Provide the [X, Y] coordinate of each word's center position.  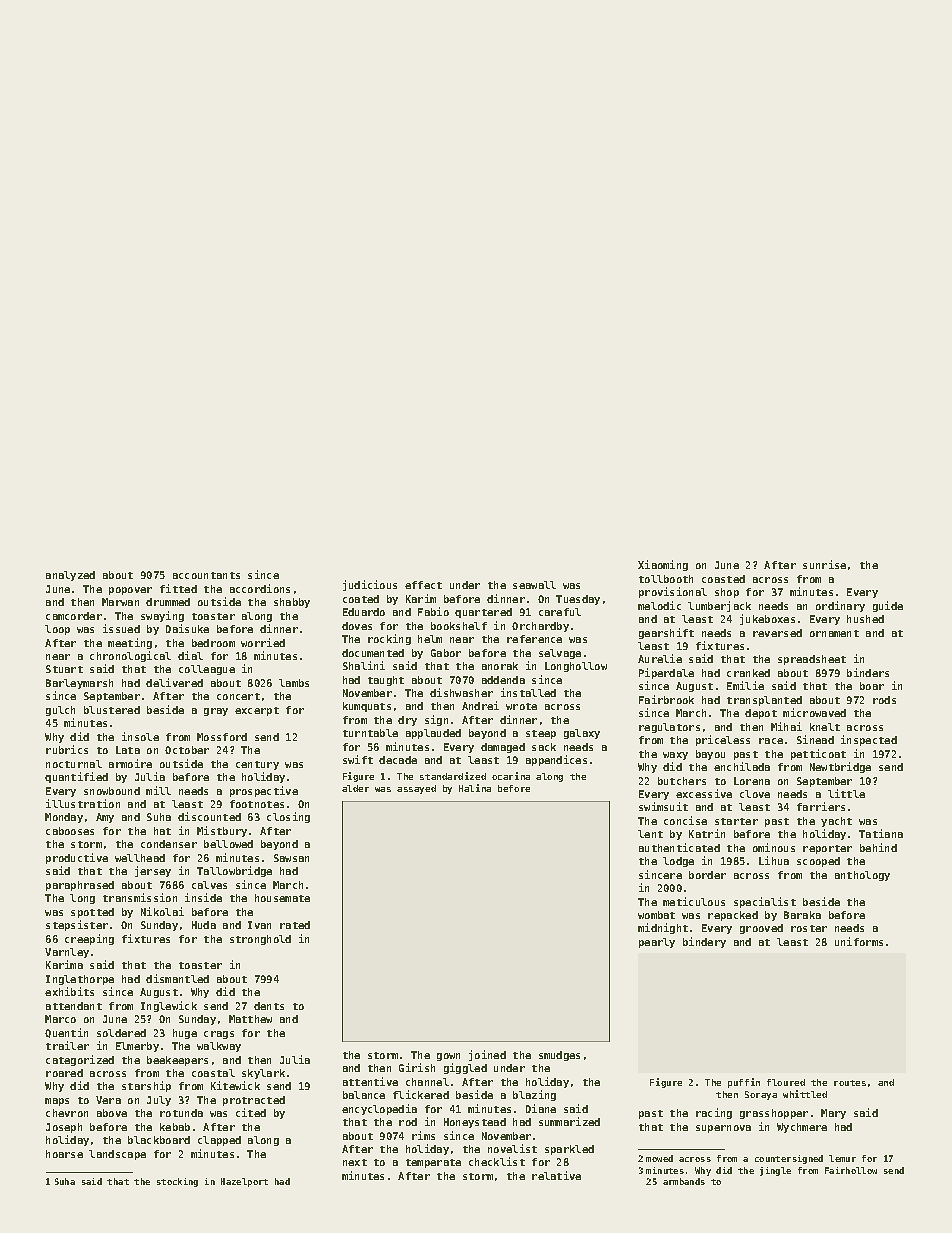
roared [64, 1073]
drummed [168, 602]
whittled [805, 1094]
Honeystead [475, 1123]
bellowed [228, 844]
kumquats [367, 707]
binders [868, 672]
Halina [475, 788]
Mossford [222, 737]
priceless [723, 740]
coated [361, 599]
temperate [433, 1163]
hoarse [64, 1154]
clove [755, 794]
